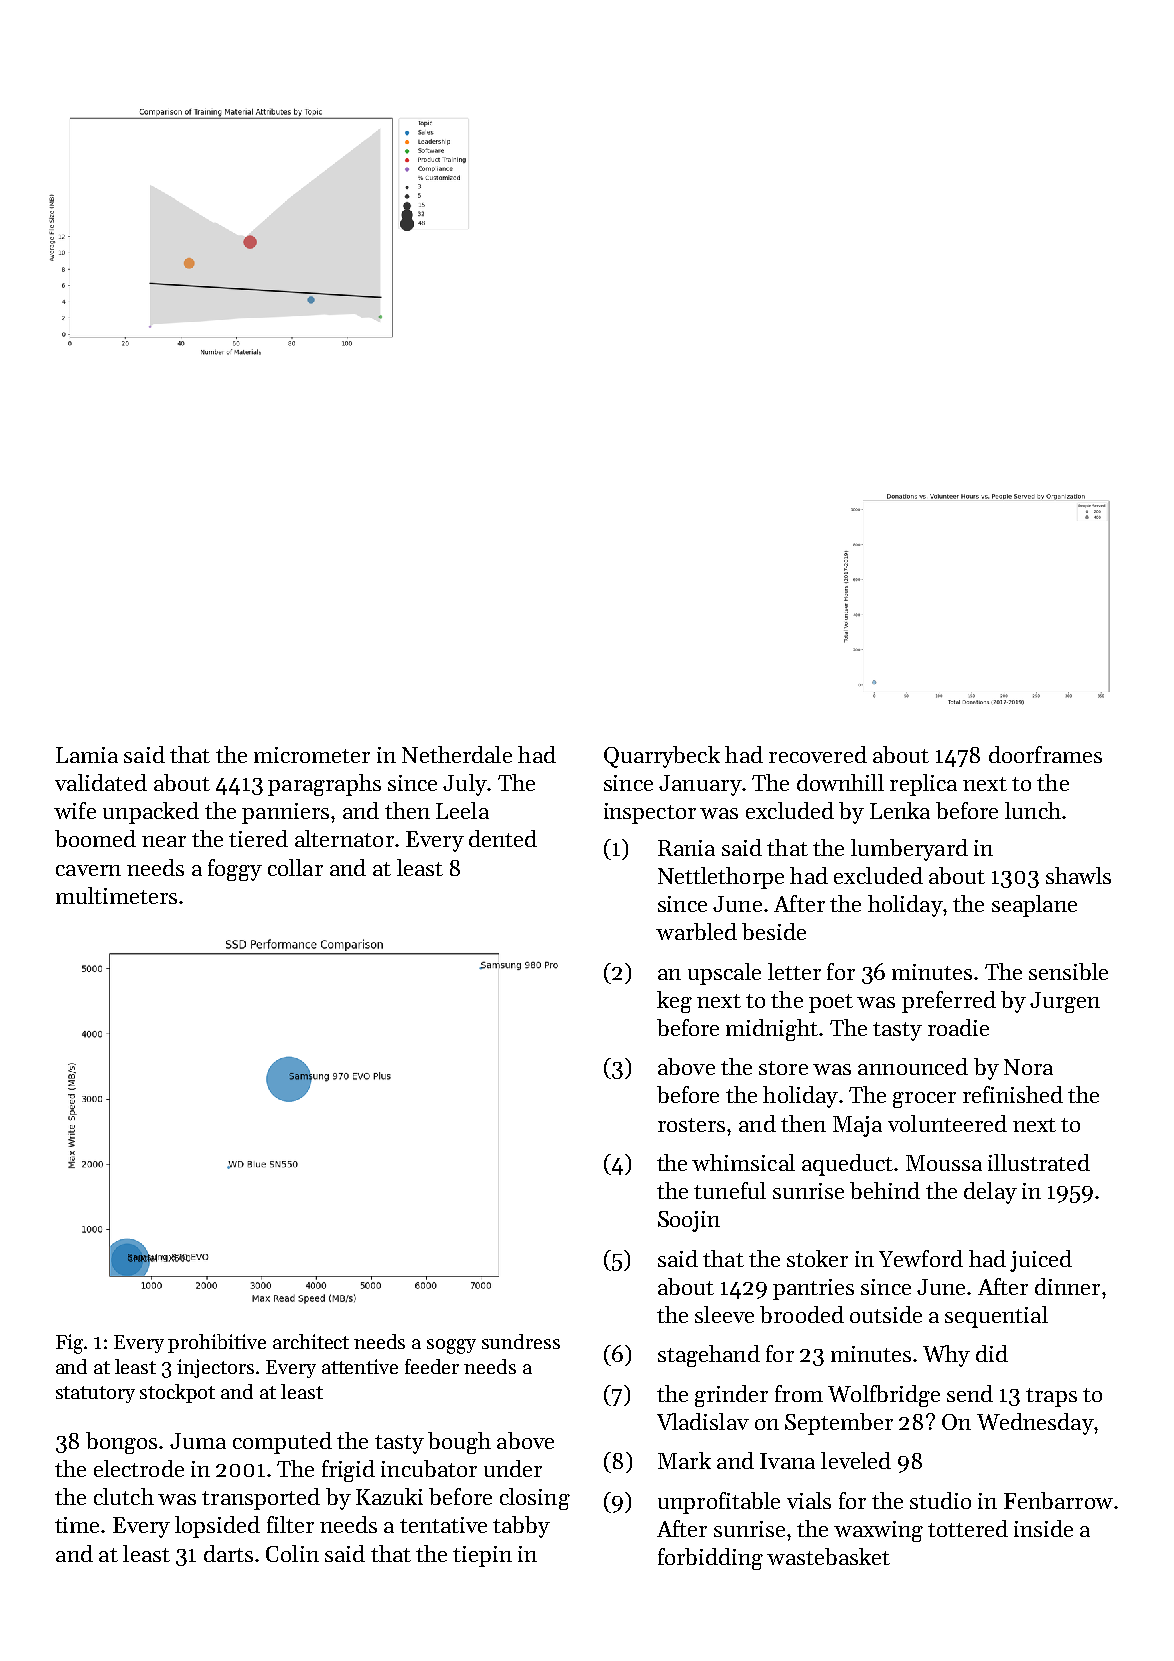 The width and height of the screenshot is (1174, 1661). I want to click on darts, so click(228, 1553).
